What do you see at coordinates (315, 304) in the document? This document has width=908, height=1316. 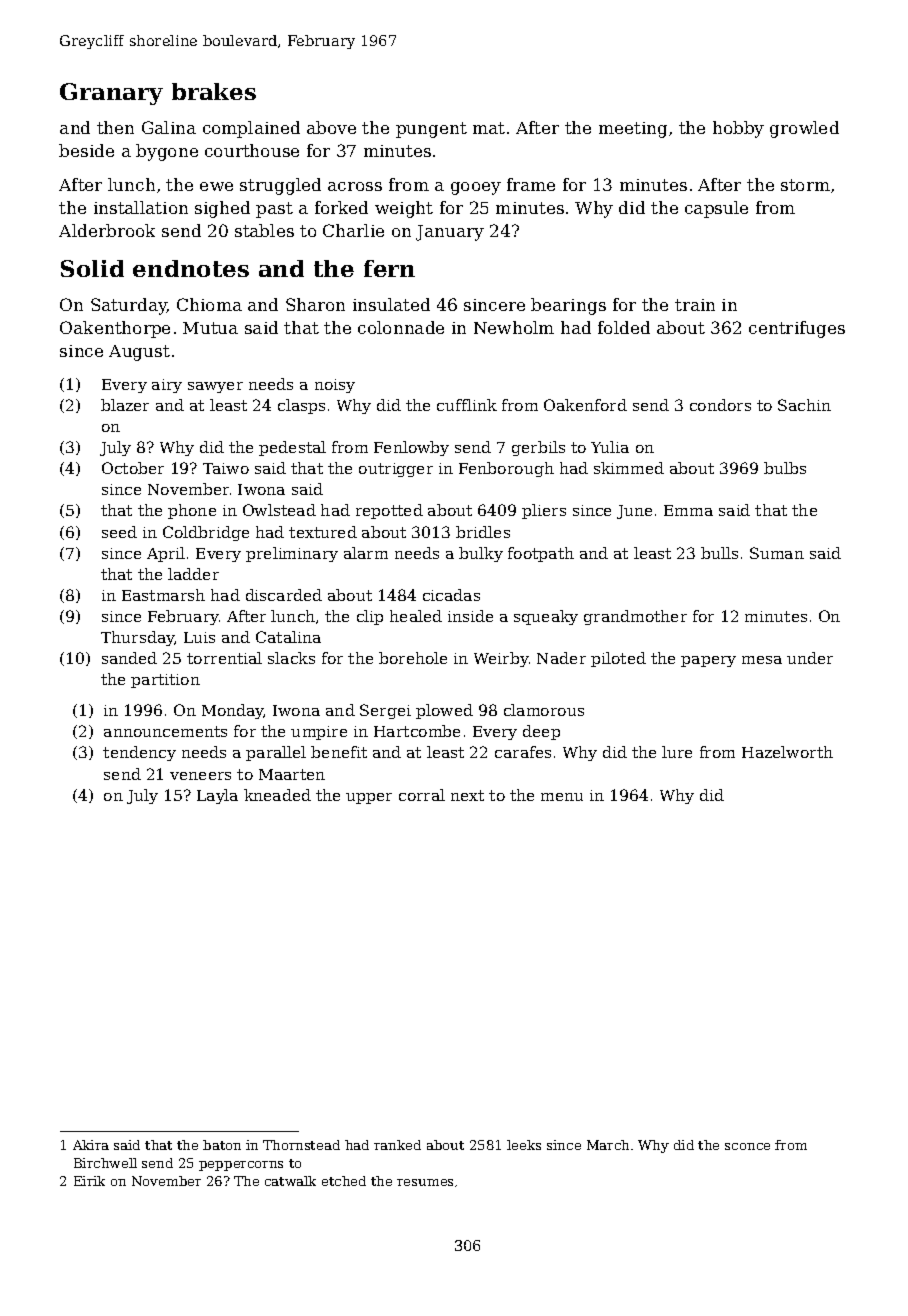 I see `Sharon` at bounding box center [315, 304].
